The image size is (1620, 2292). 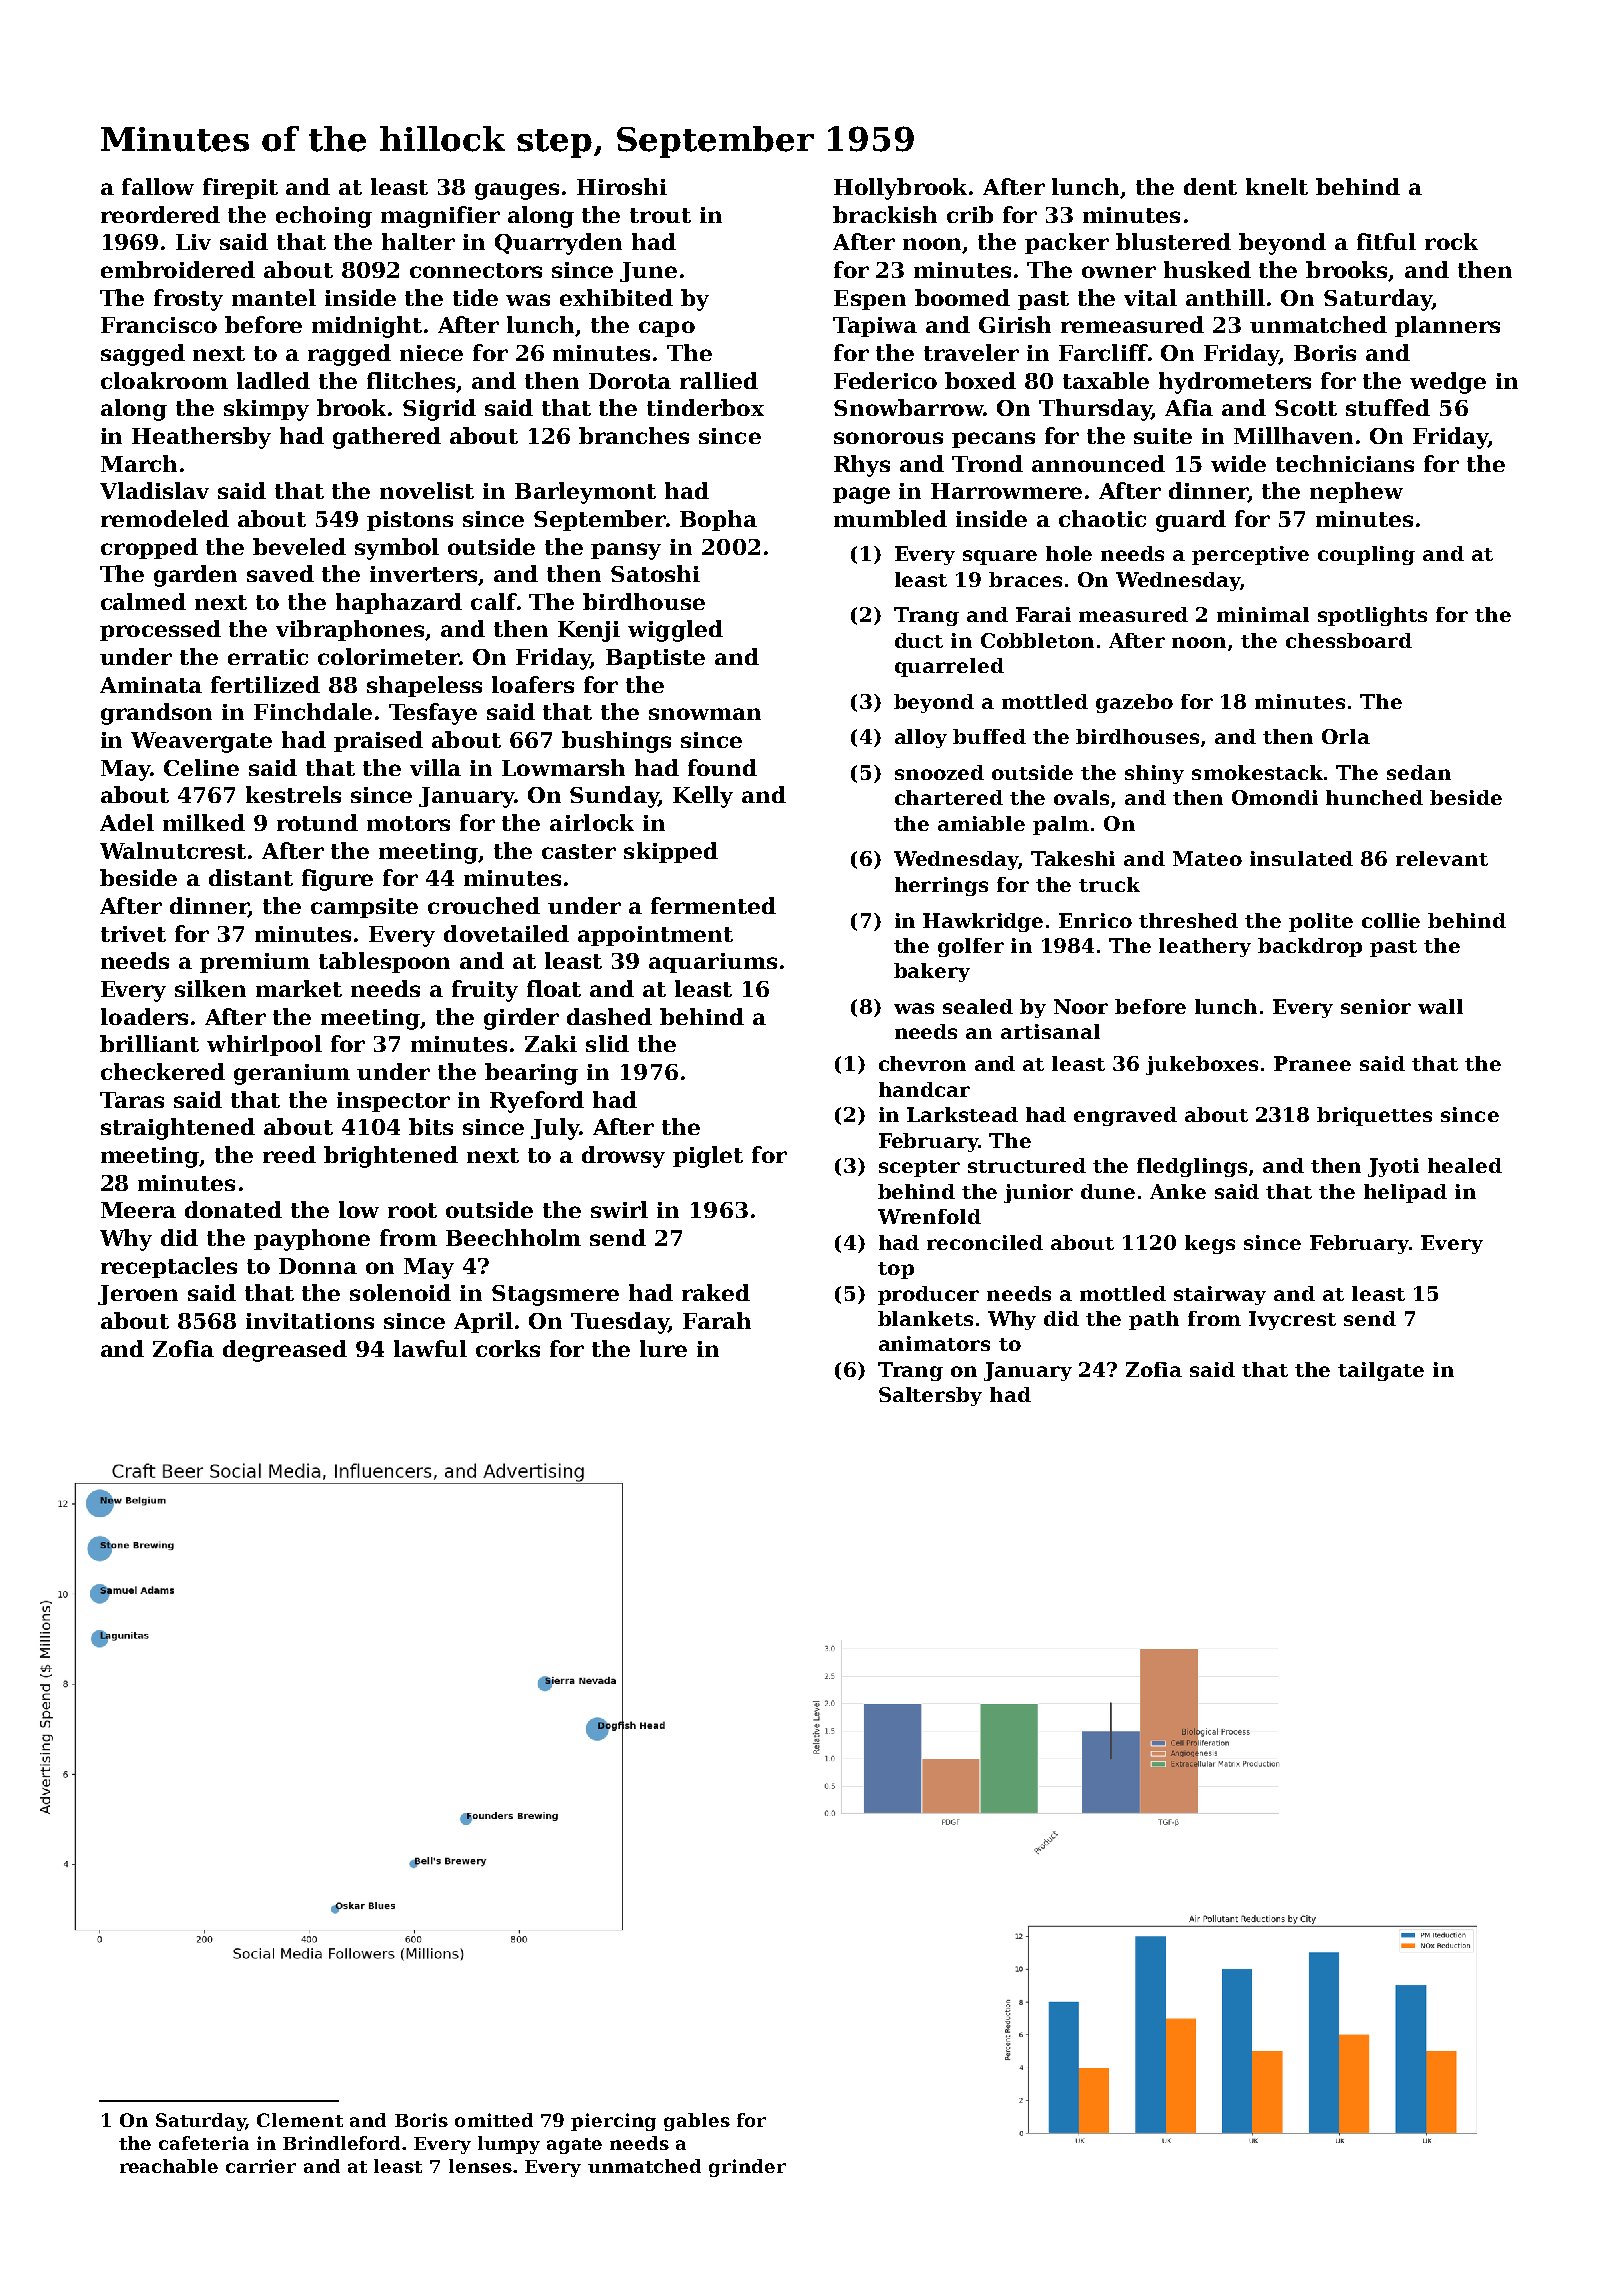 I want to click on kegs, so click(x=1210, y=1244).
